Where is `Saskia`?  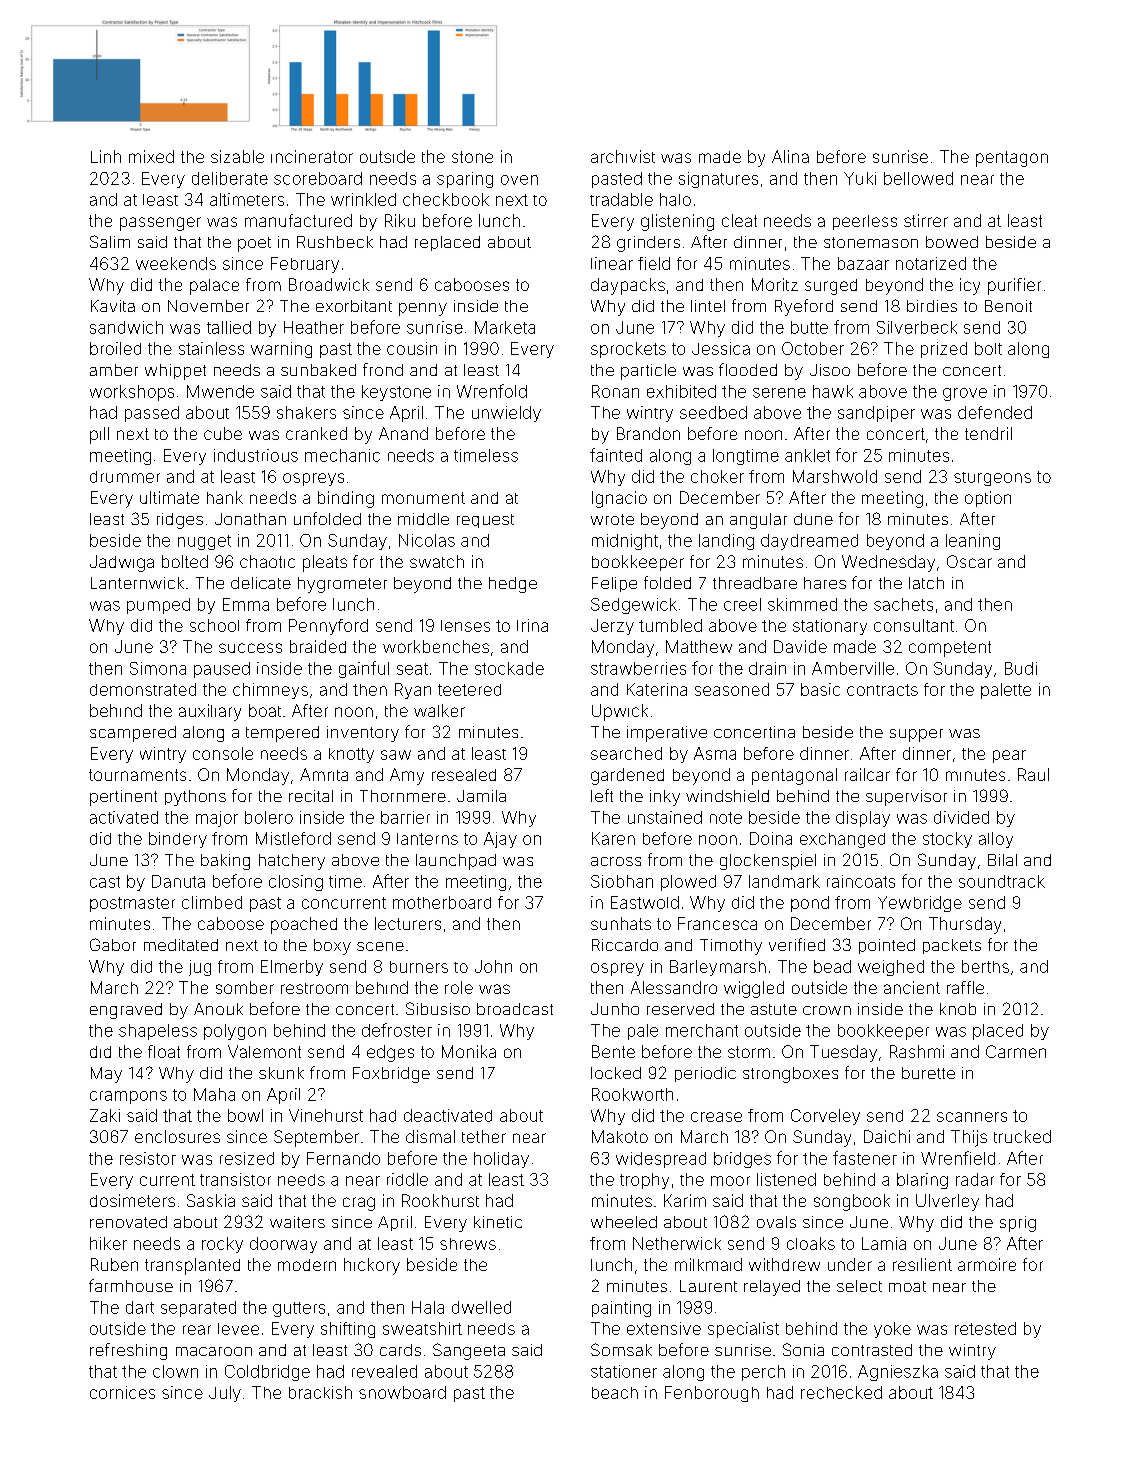
Saskia is located at coordinates (211, 1200).
